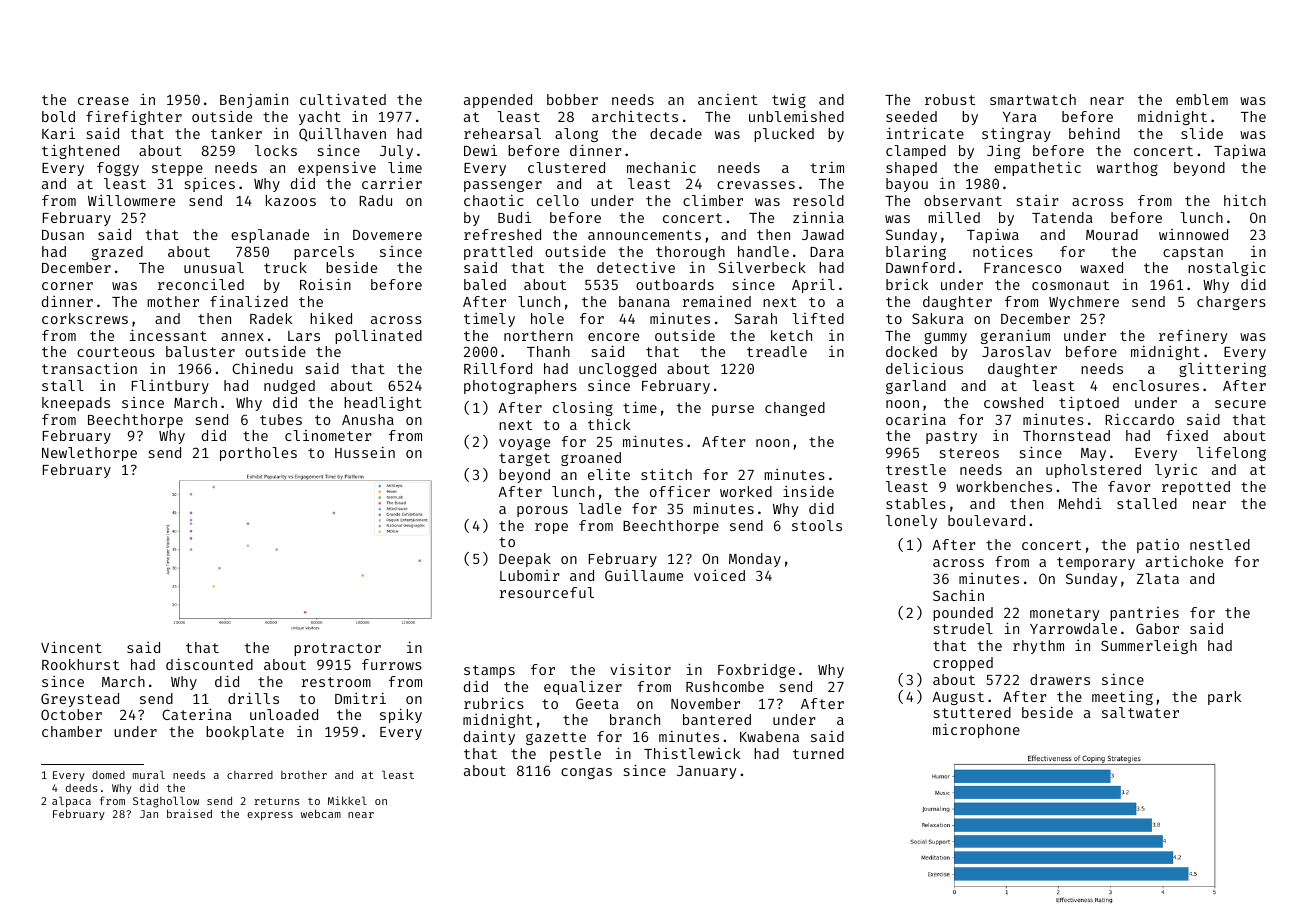  Describe the element at coordinates (1149, 646) in the screenshot. I see `Summerleigh` at that location.
